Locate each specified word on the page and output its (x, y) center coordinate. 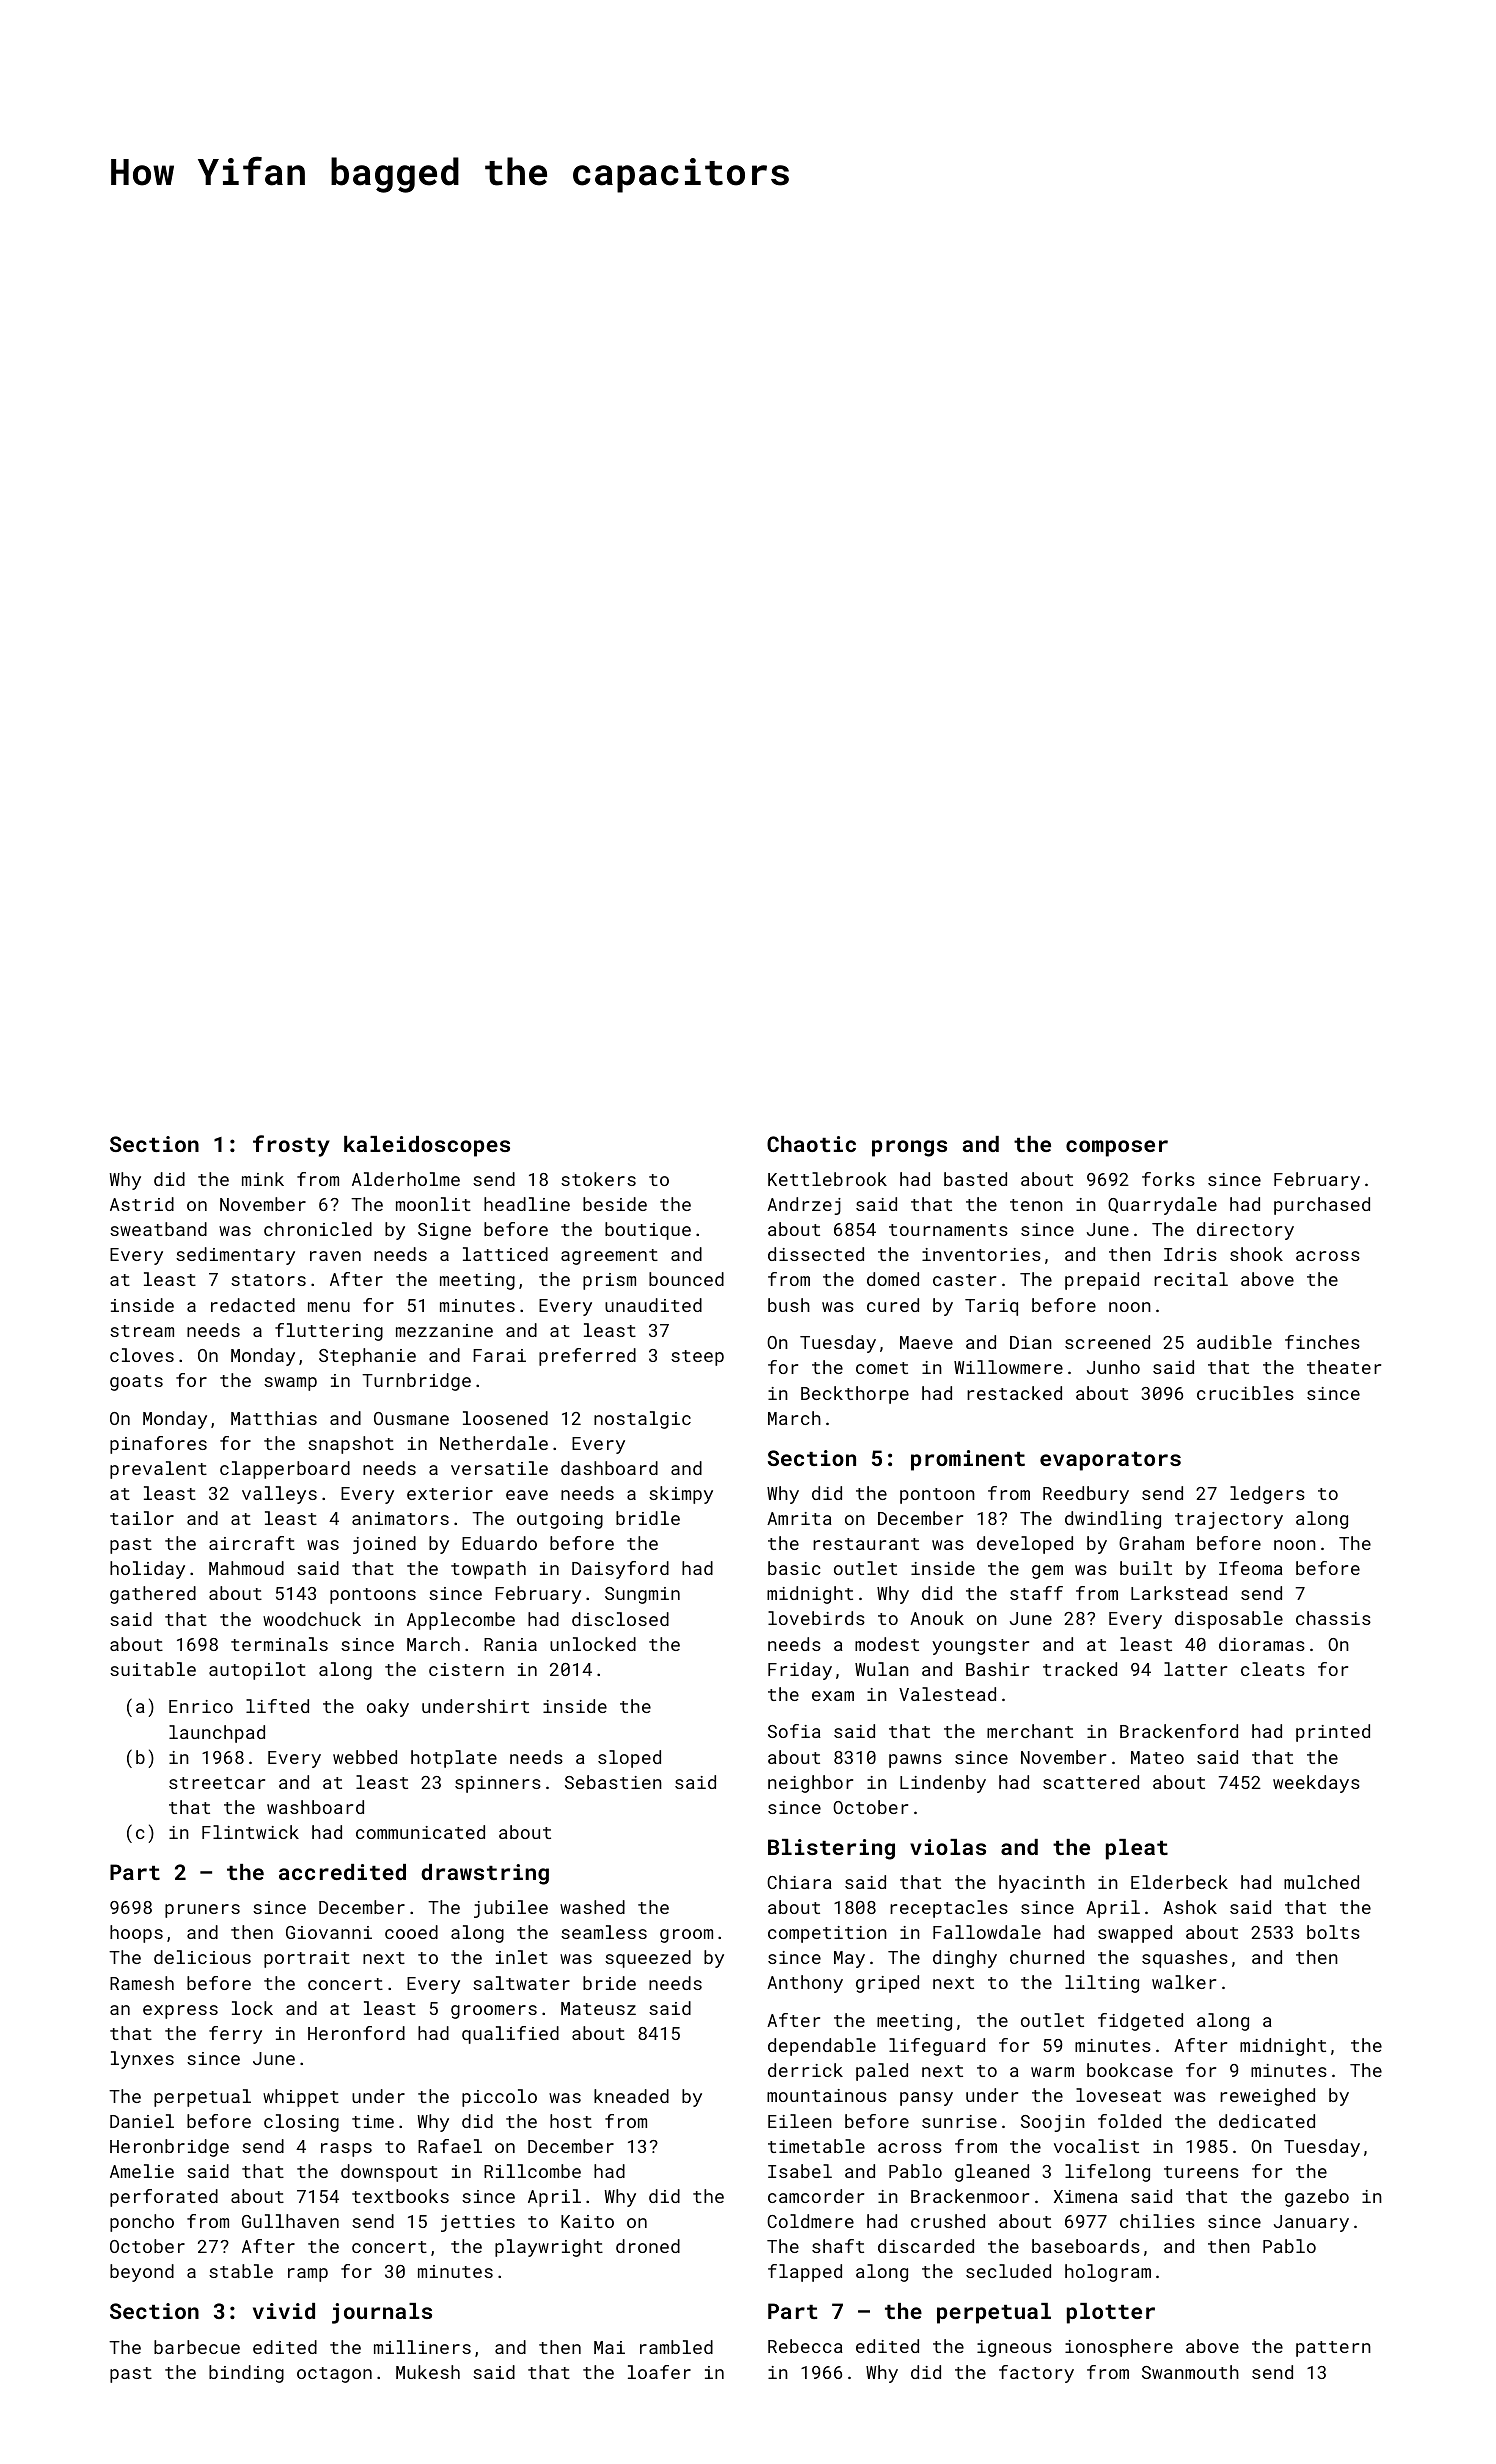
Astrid (142, 1204)
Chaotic (811, 1144)
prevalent (158, 1470)
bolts (1333, 1932)
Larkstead (1179, 1593)
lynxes (142, 2060)
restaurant (866, 1544)
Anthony (805, 1984)
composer (1117, 1148)
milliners (422, 2347)
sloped (629, 1759)
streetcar (217, 1783)
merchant (1030, 1731)
